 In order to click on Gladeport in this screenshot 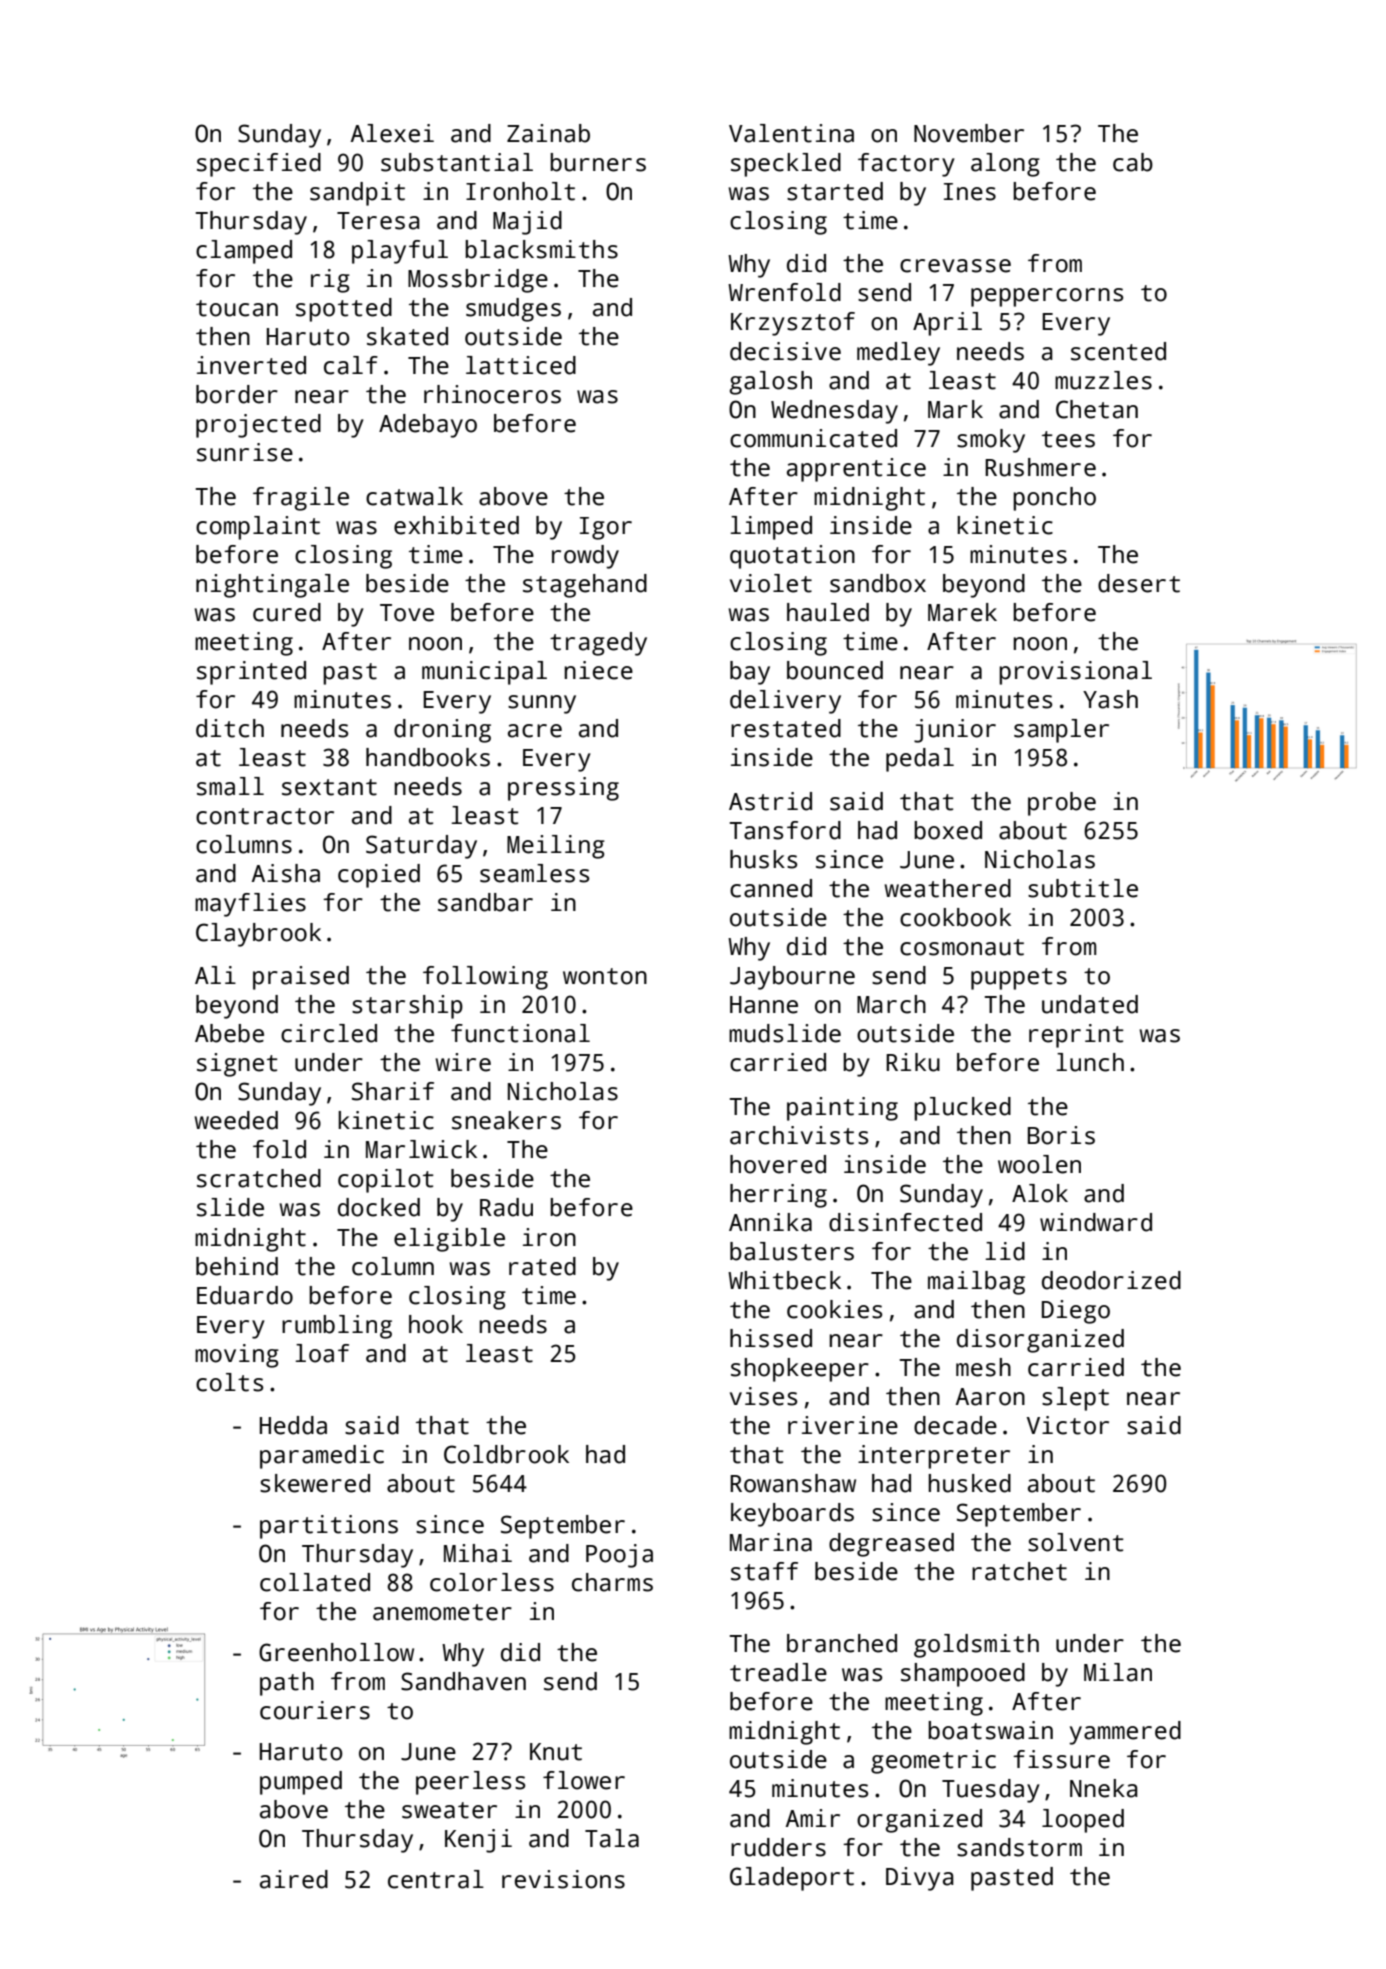, I will do `click(792, 1879)`.
